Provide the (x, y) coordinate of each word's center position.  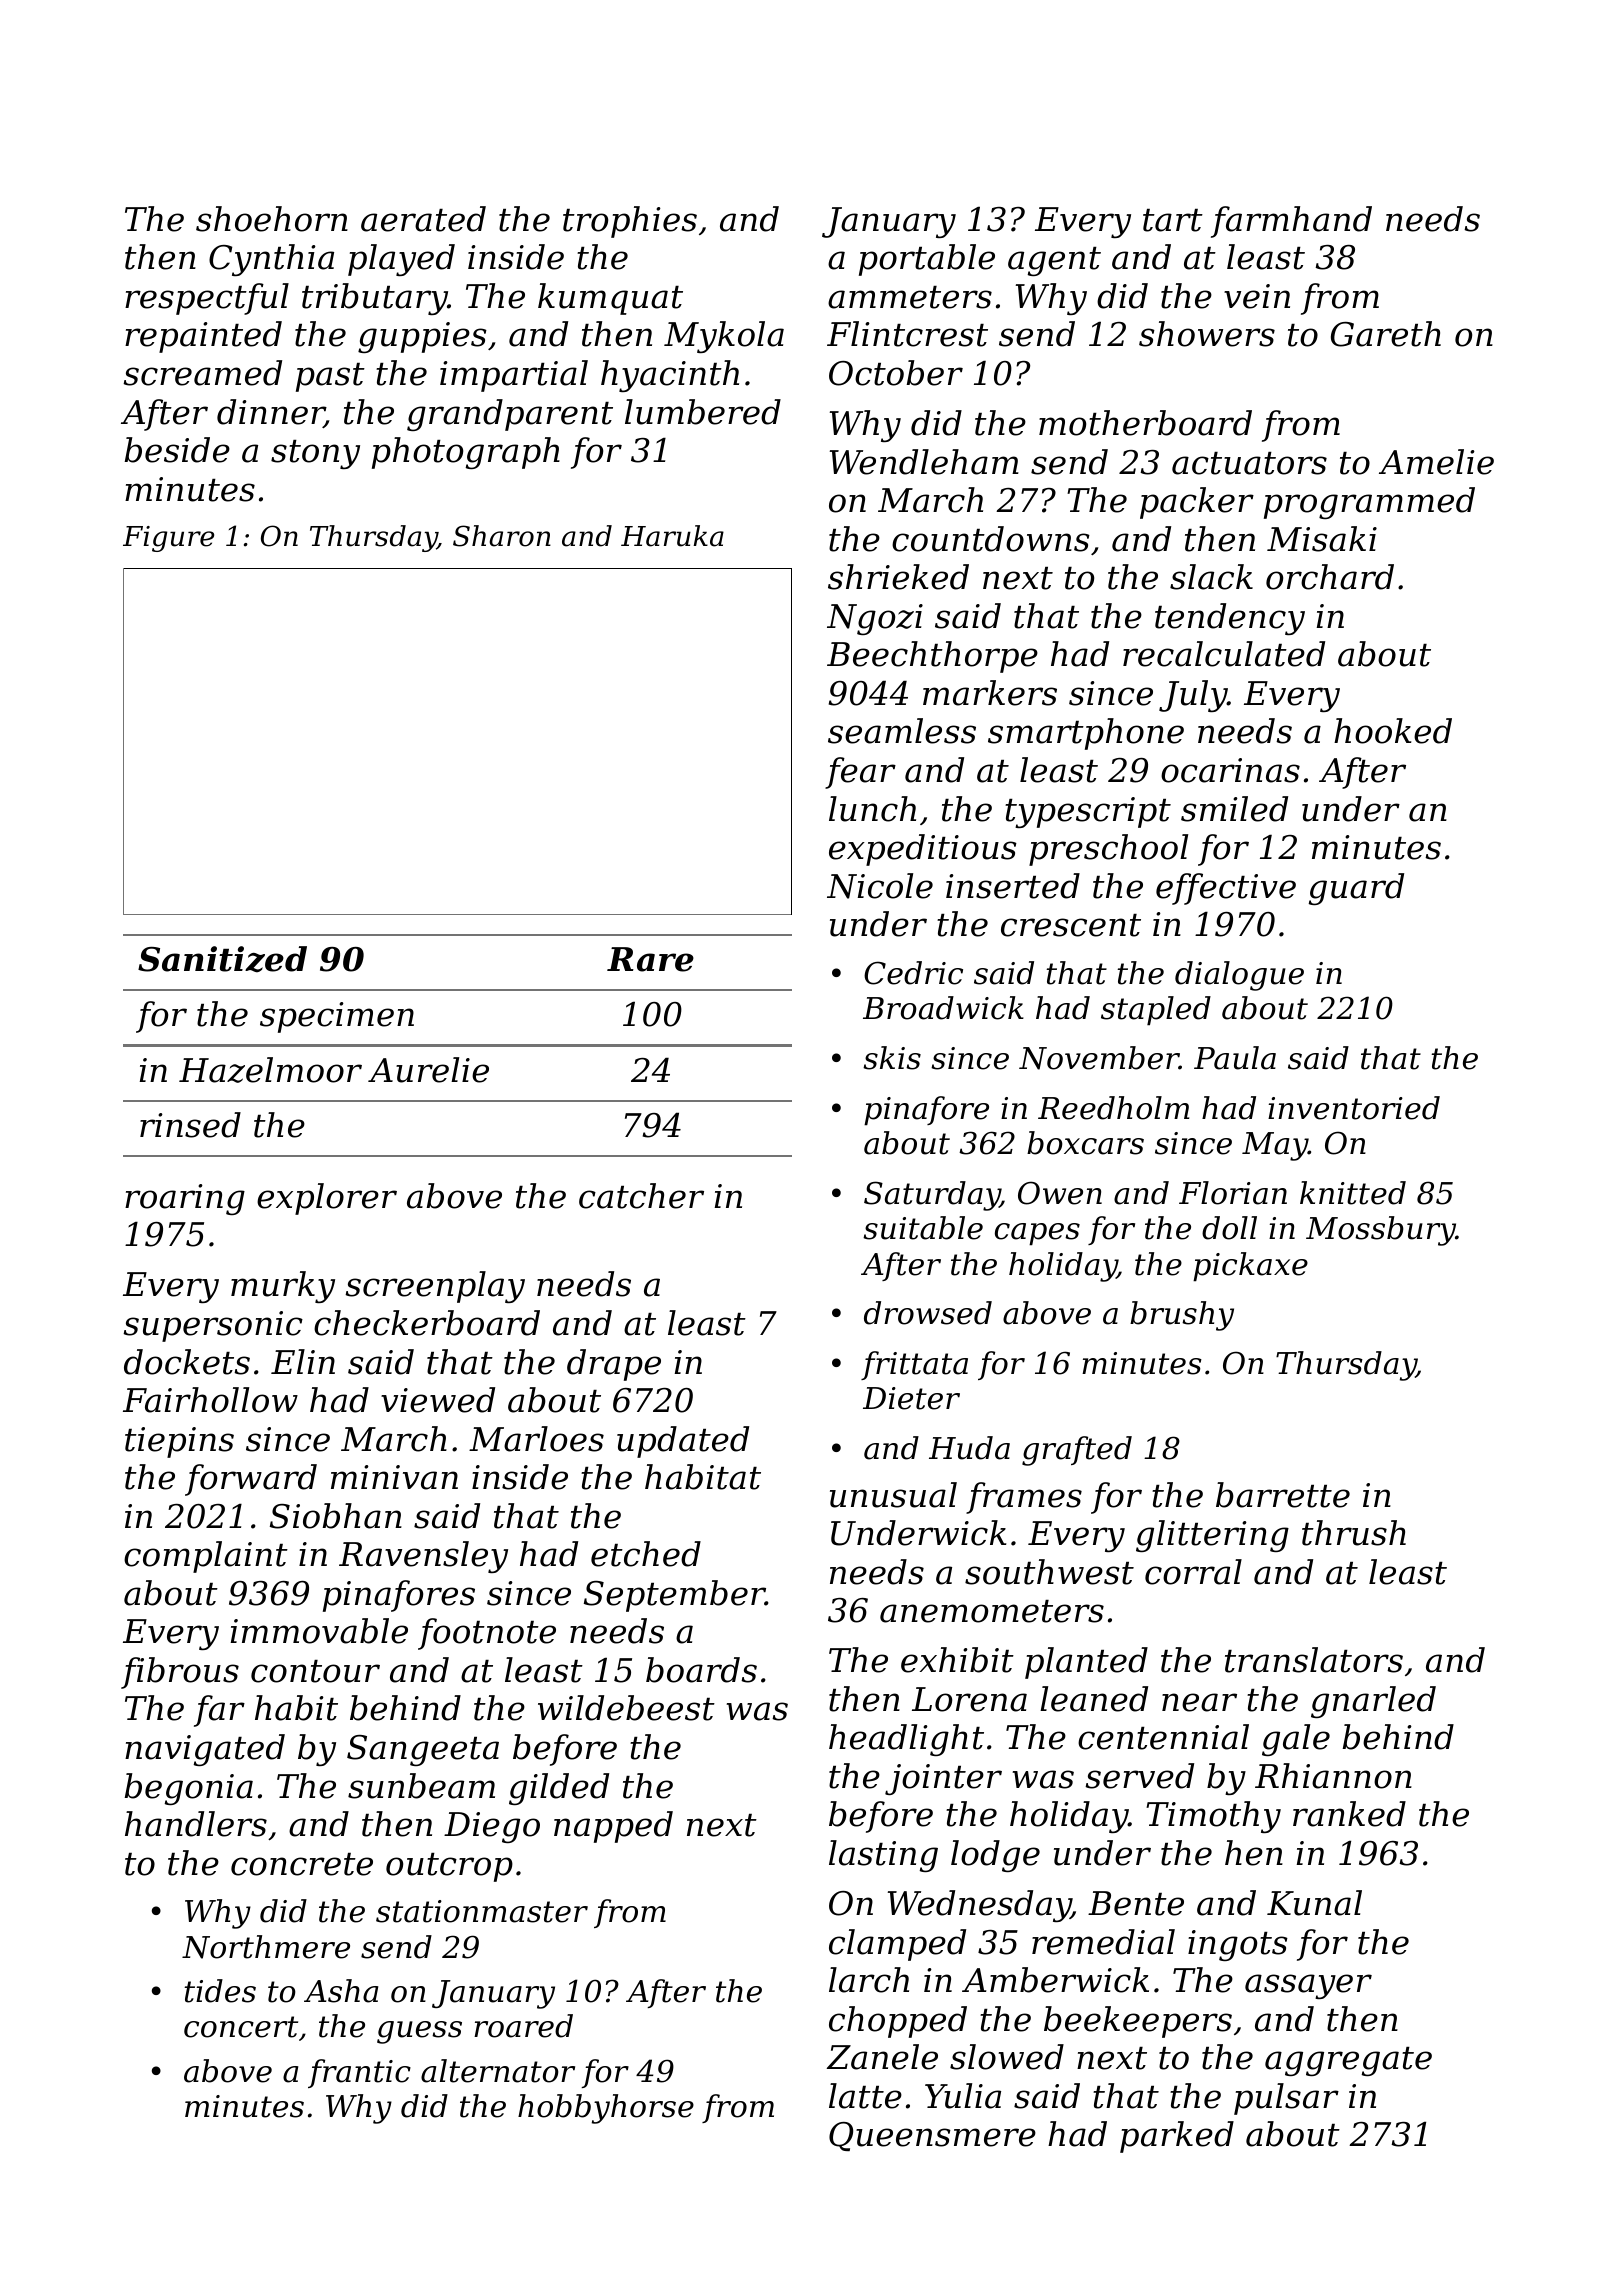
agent (1054, 261)
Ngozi (875, 619)
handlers (196, 1824)
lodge (995, 1856)
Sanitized (222, 959)
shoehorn (272, 219)
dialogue (1239, 976)
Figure (168, 539)
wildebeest (626, 1708)
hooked (1393, 731)
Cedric (913, 973)
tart (1173, 220)
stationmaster (482, 1911)
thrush (1354, 1533)
